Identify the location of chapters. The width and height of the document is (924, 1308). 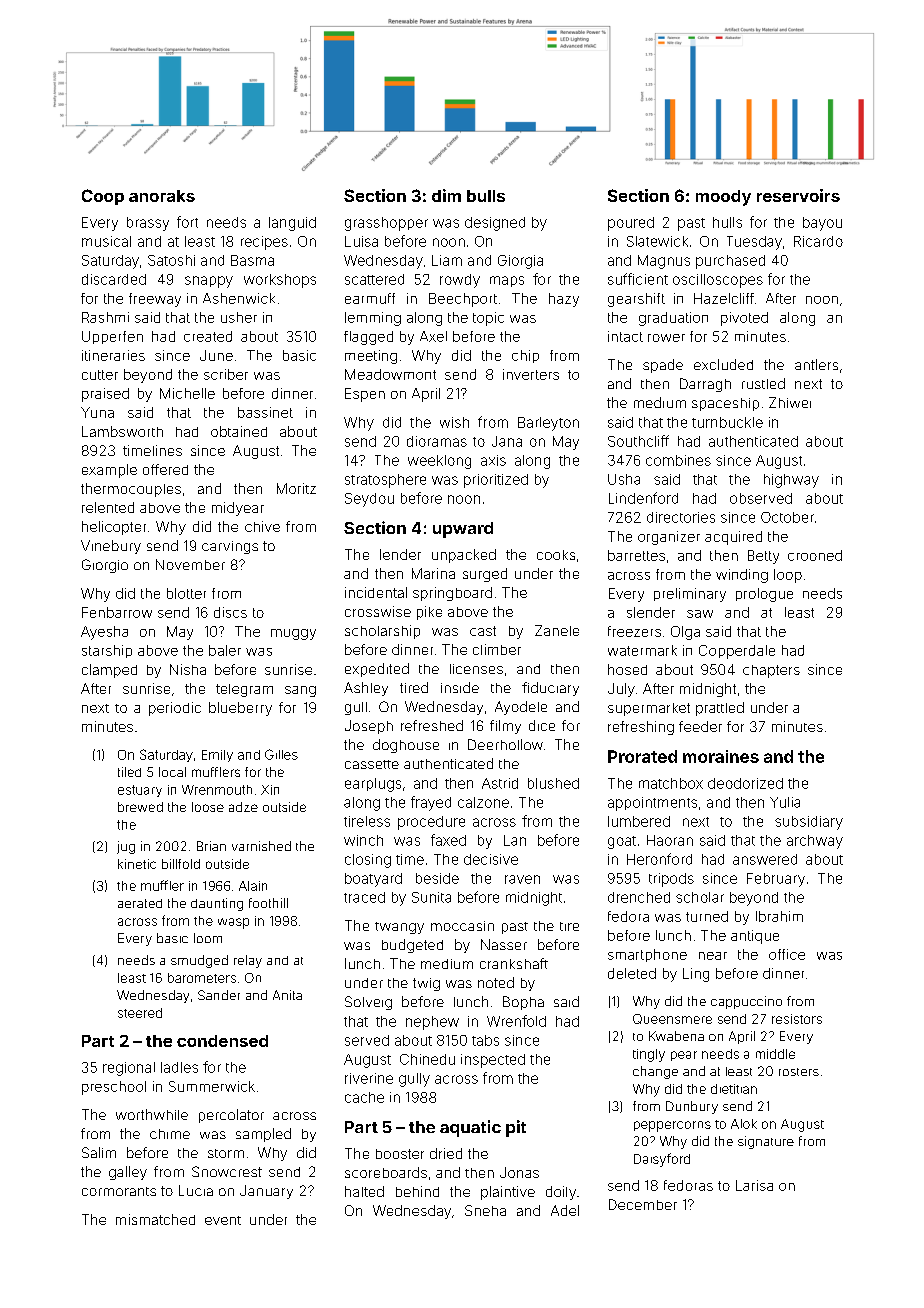
(771, 671).
